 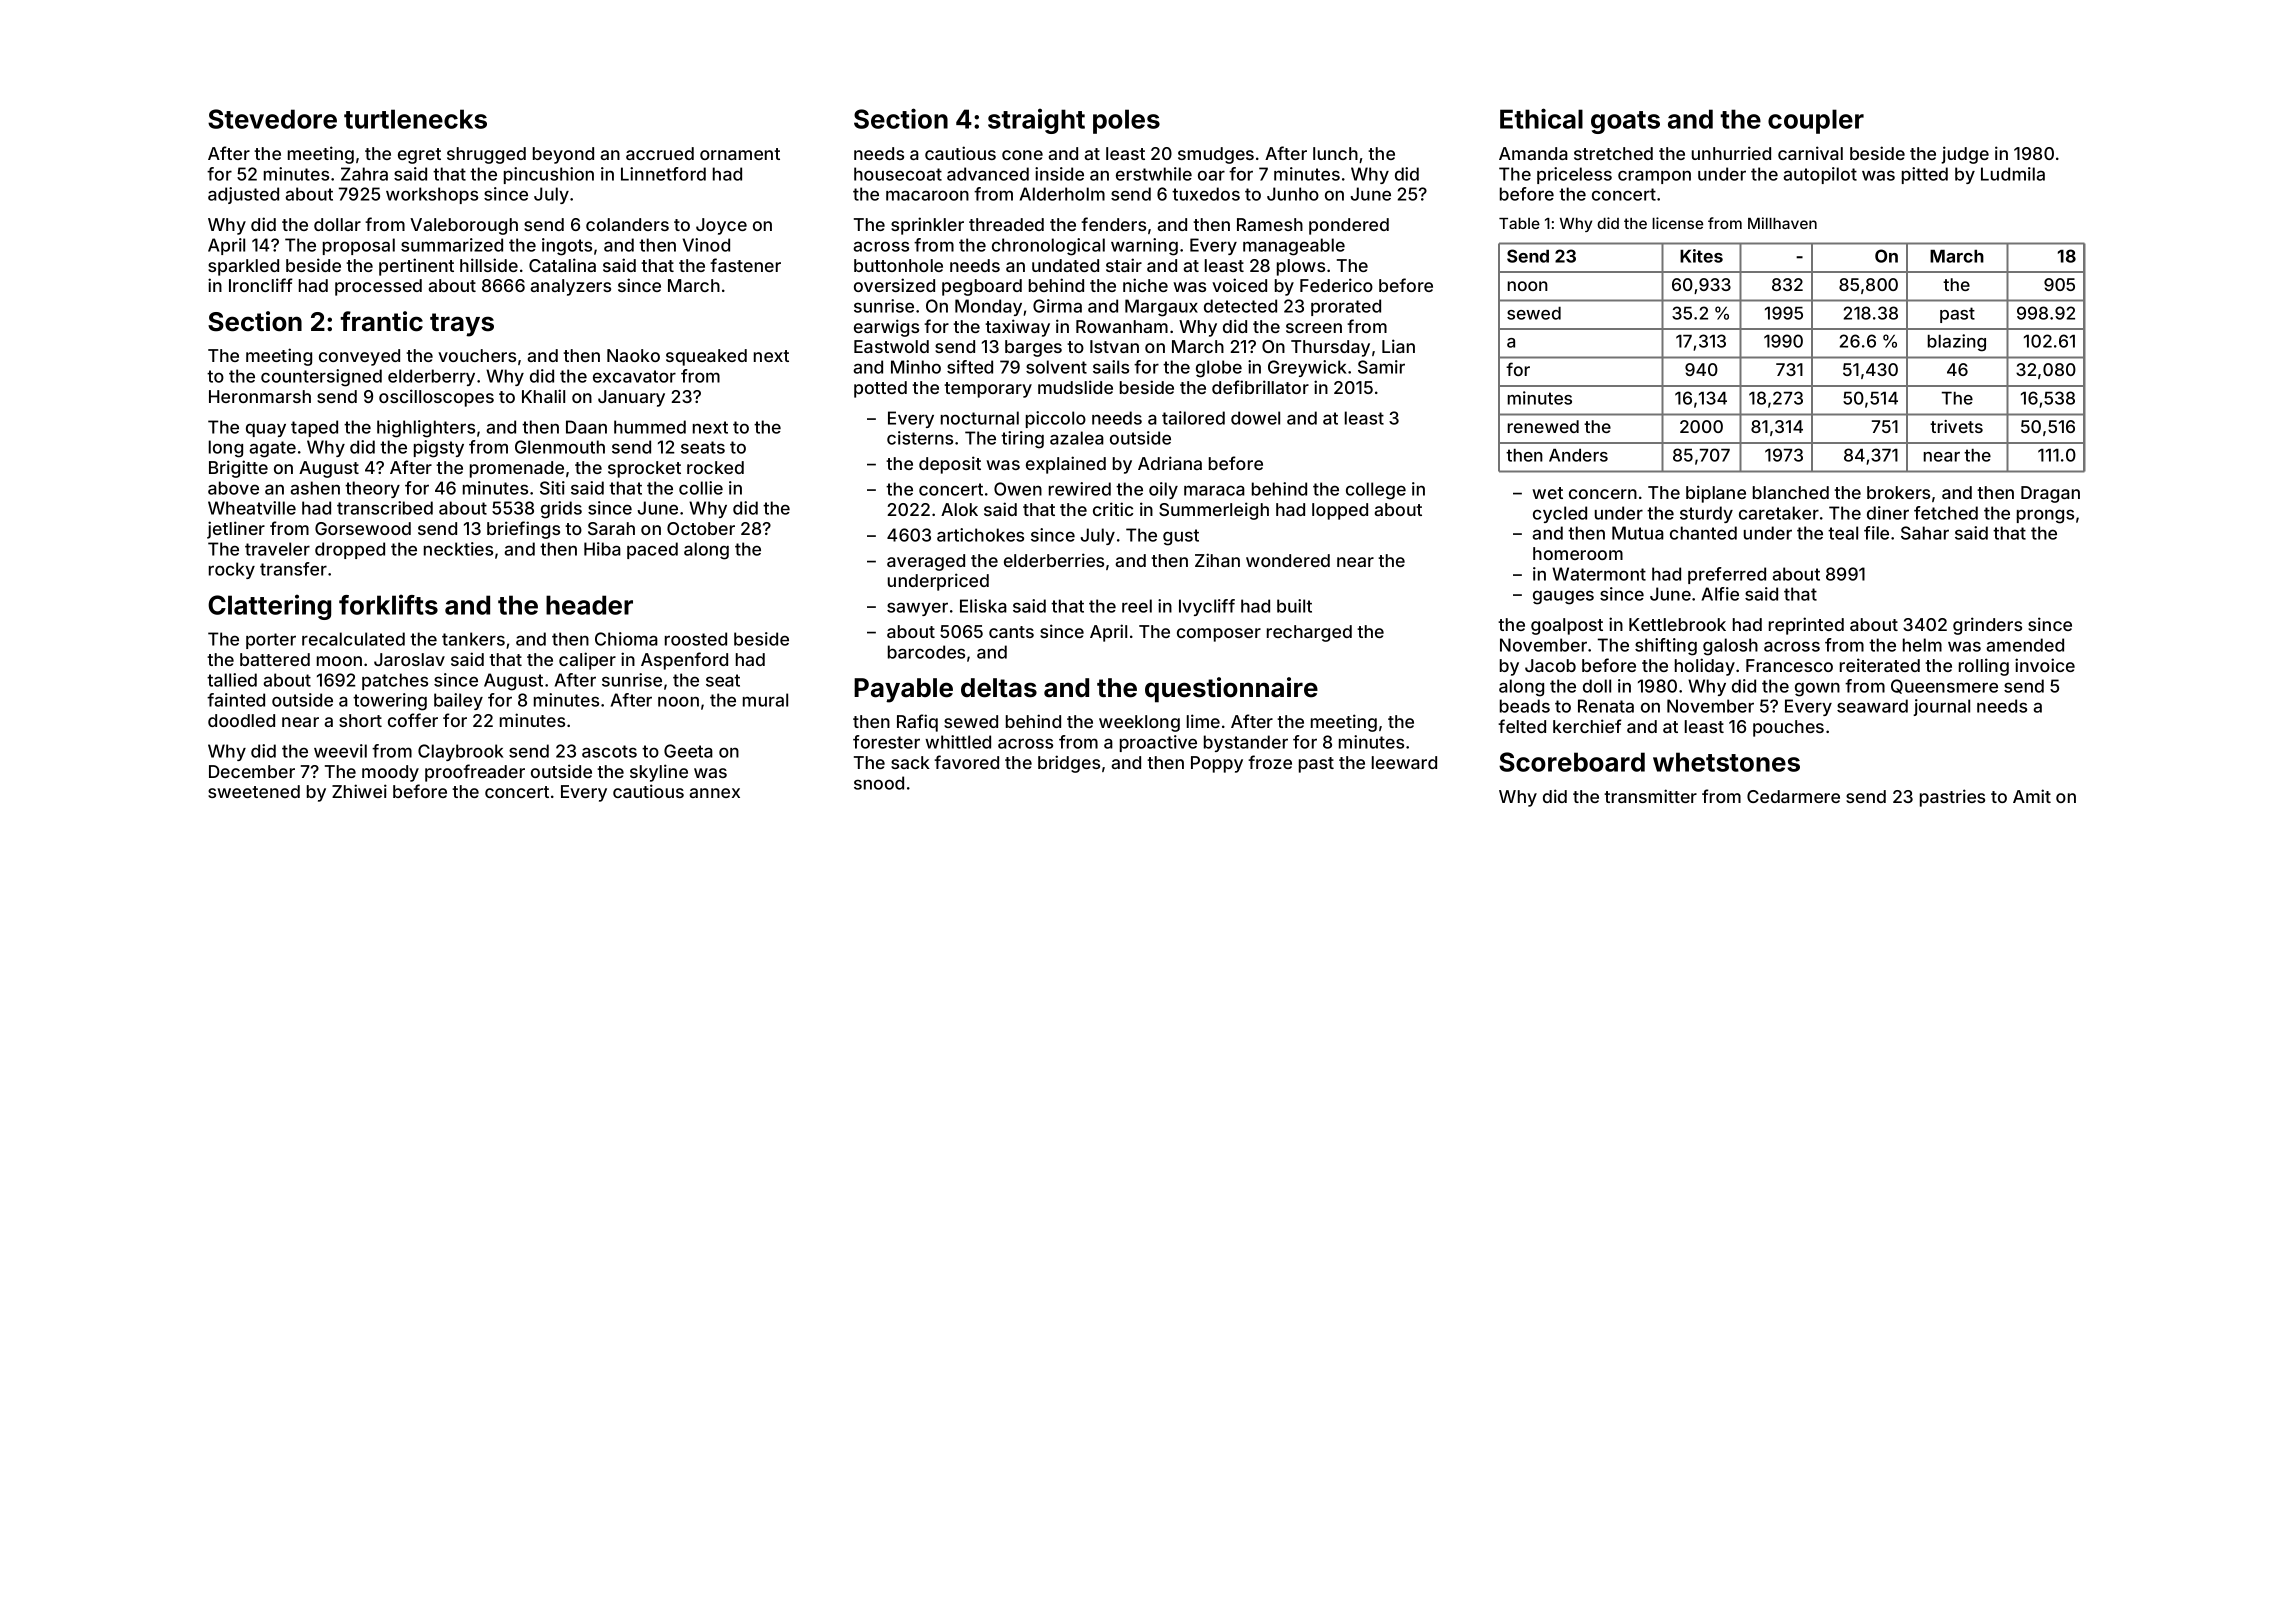 What do you see at coordinates (1231, 690) in the screenshot?
I see `questionnaire` at bounding box center [1231, 690].
